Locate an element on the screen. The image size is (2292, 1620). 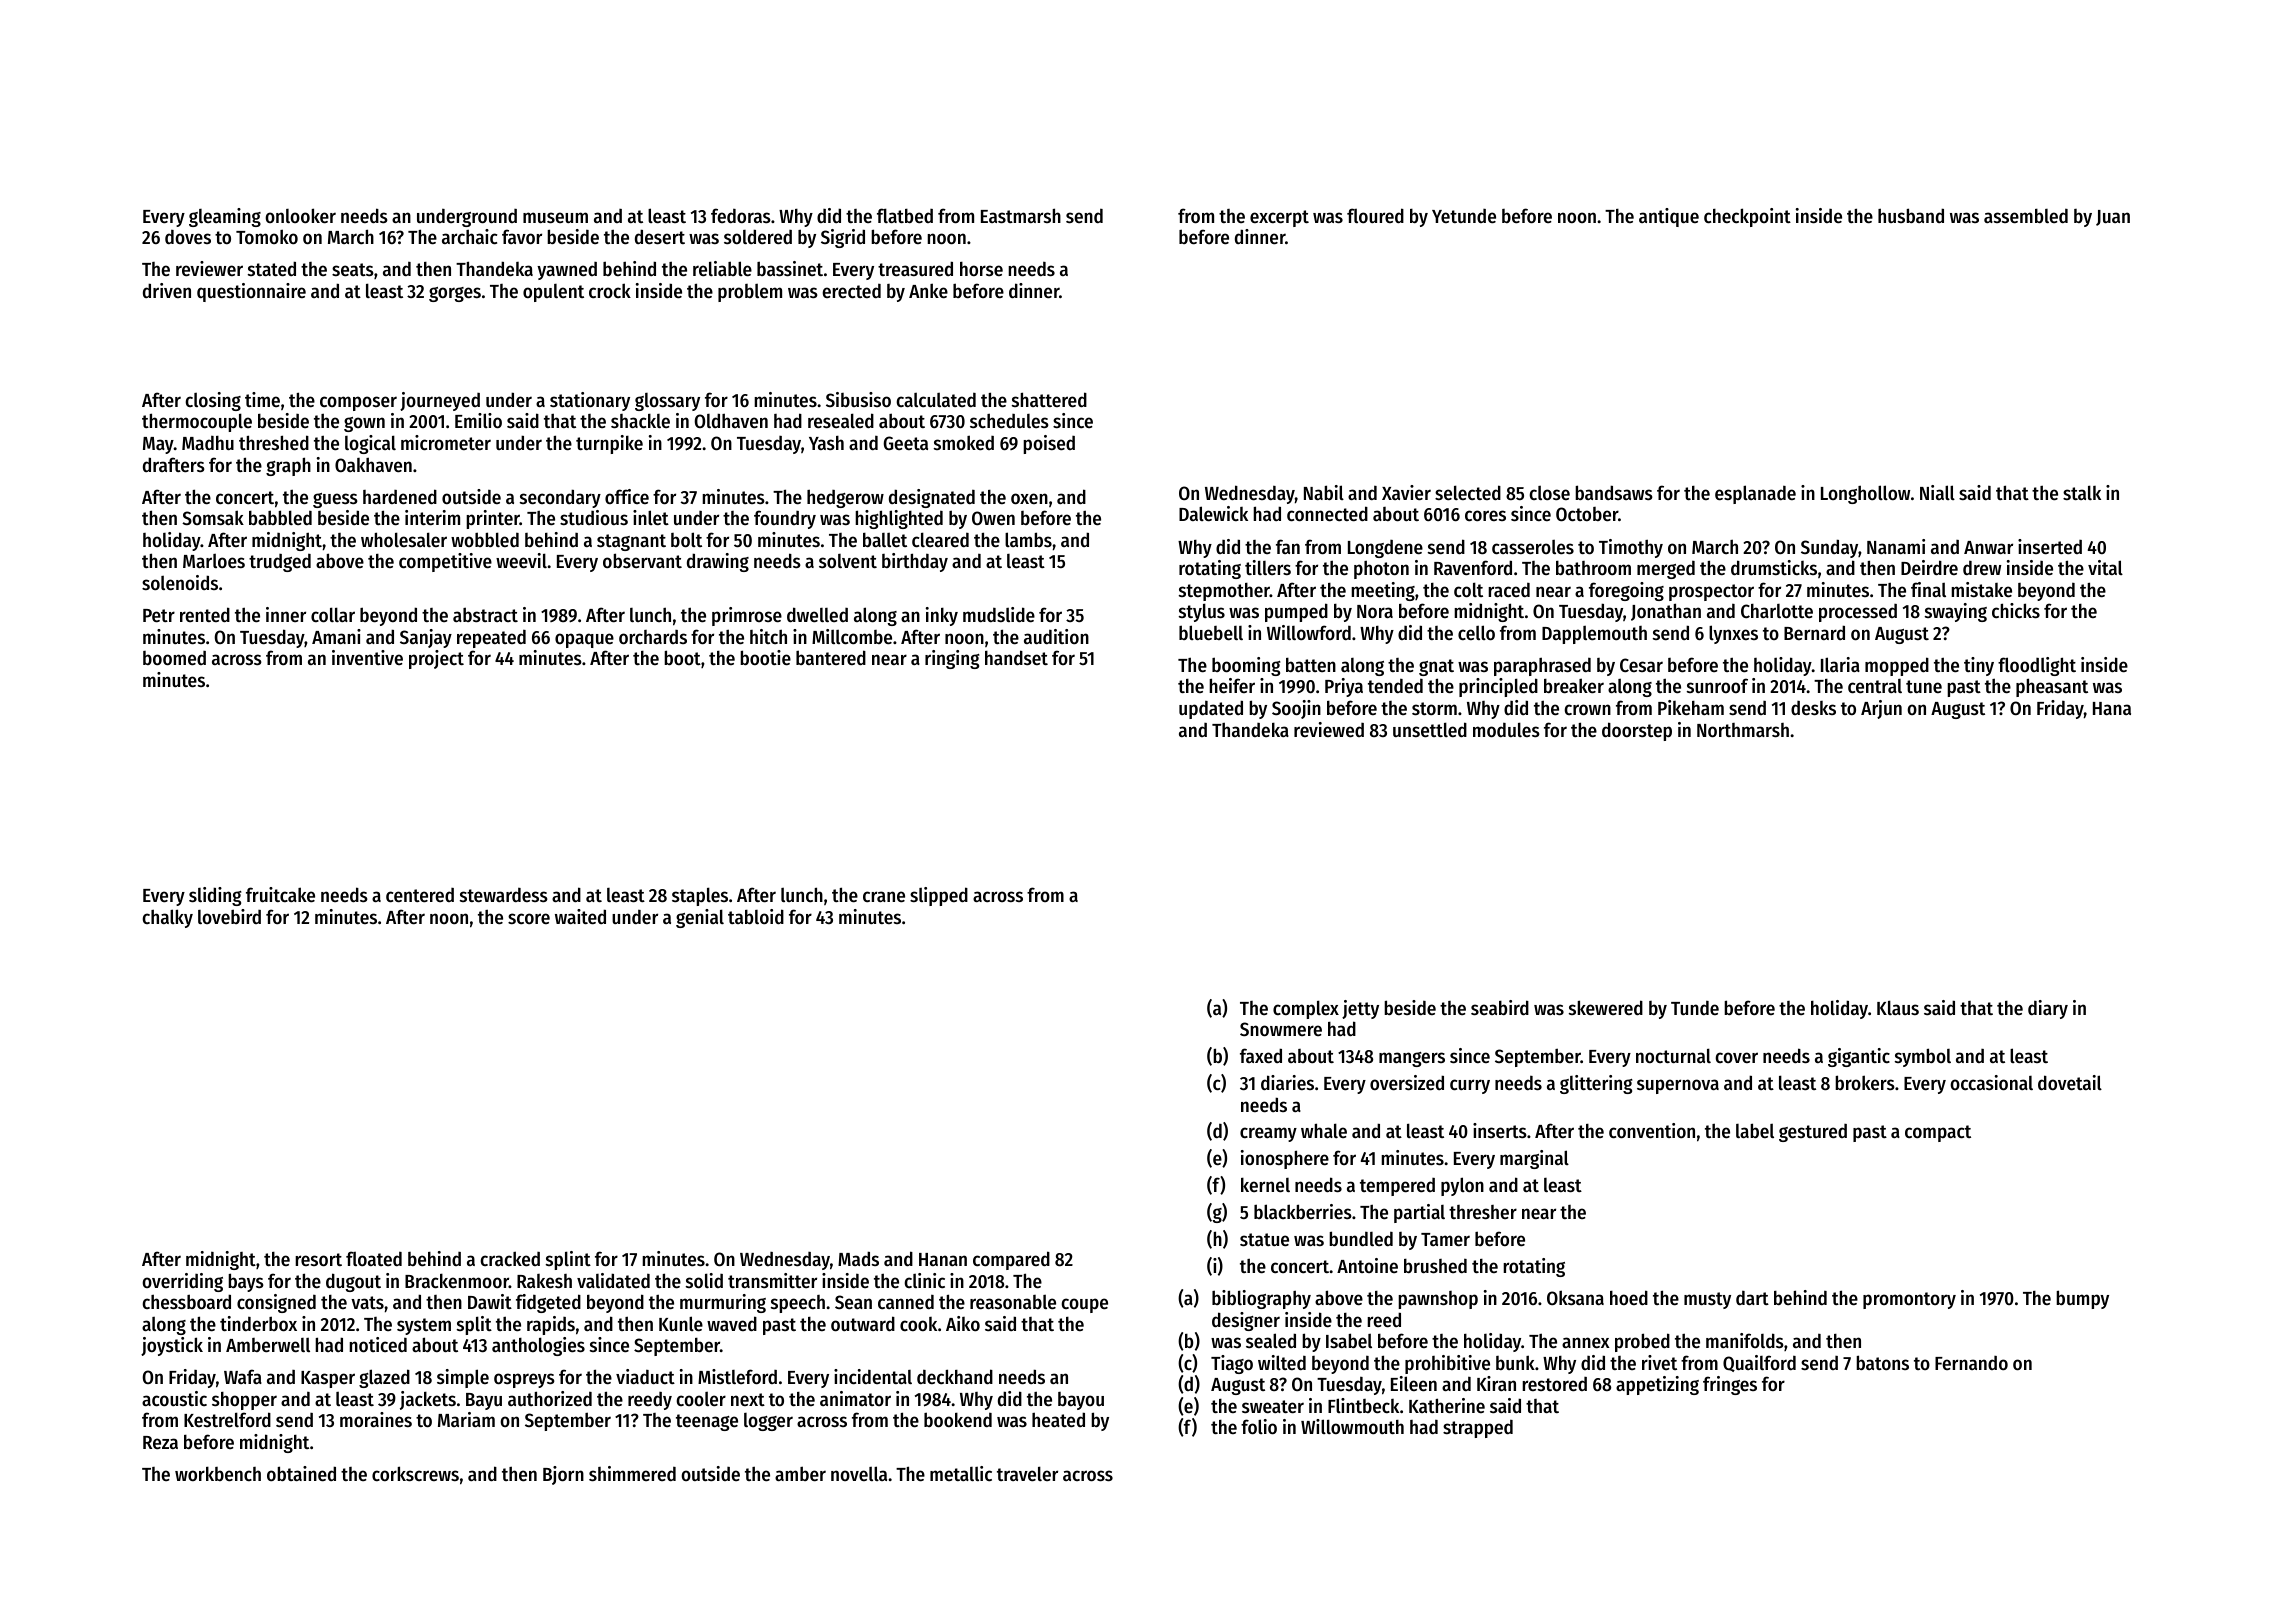
Arjun is located at coordinates (1881, 709).
